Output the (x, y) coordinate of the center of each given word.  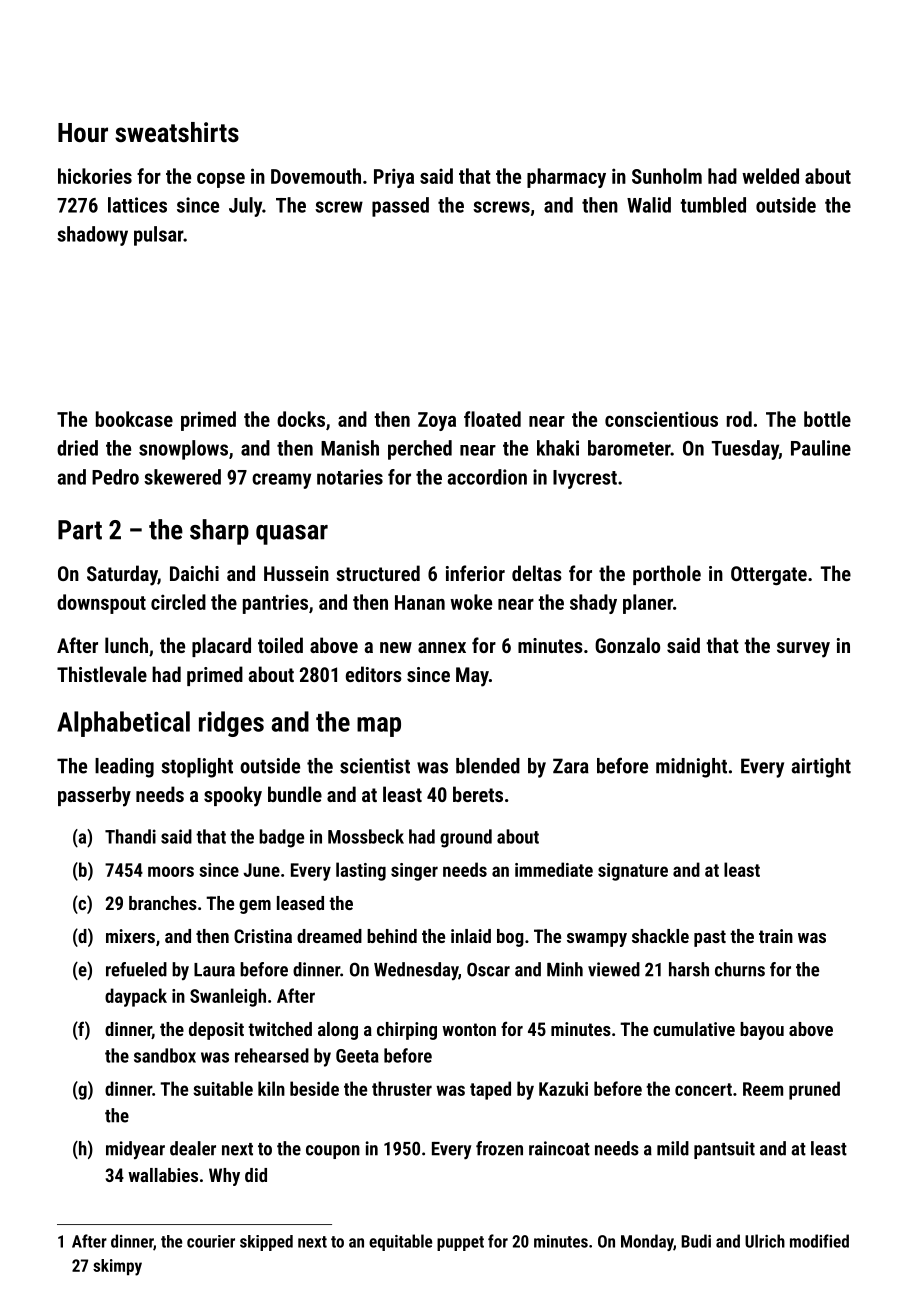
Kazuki (563, 1088)
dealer (193, 1148)
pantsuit (724, 1150)
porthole (667, 575)
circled (178, 602)
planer (648, 604)
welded (770, 176)
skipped (266, 1243)
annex (442, 647)
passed (400, 207)
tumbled (713, 205)
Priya (394, 178)
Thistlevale (102, 674)
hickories (95, 176)
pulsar (158, 236)
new (396, 647)
